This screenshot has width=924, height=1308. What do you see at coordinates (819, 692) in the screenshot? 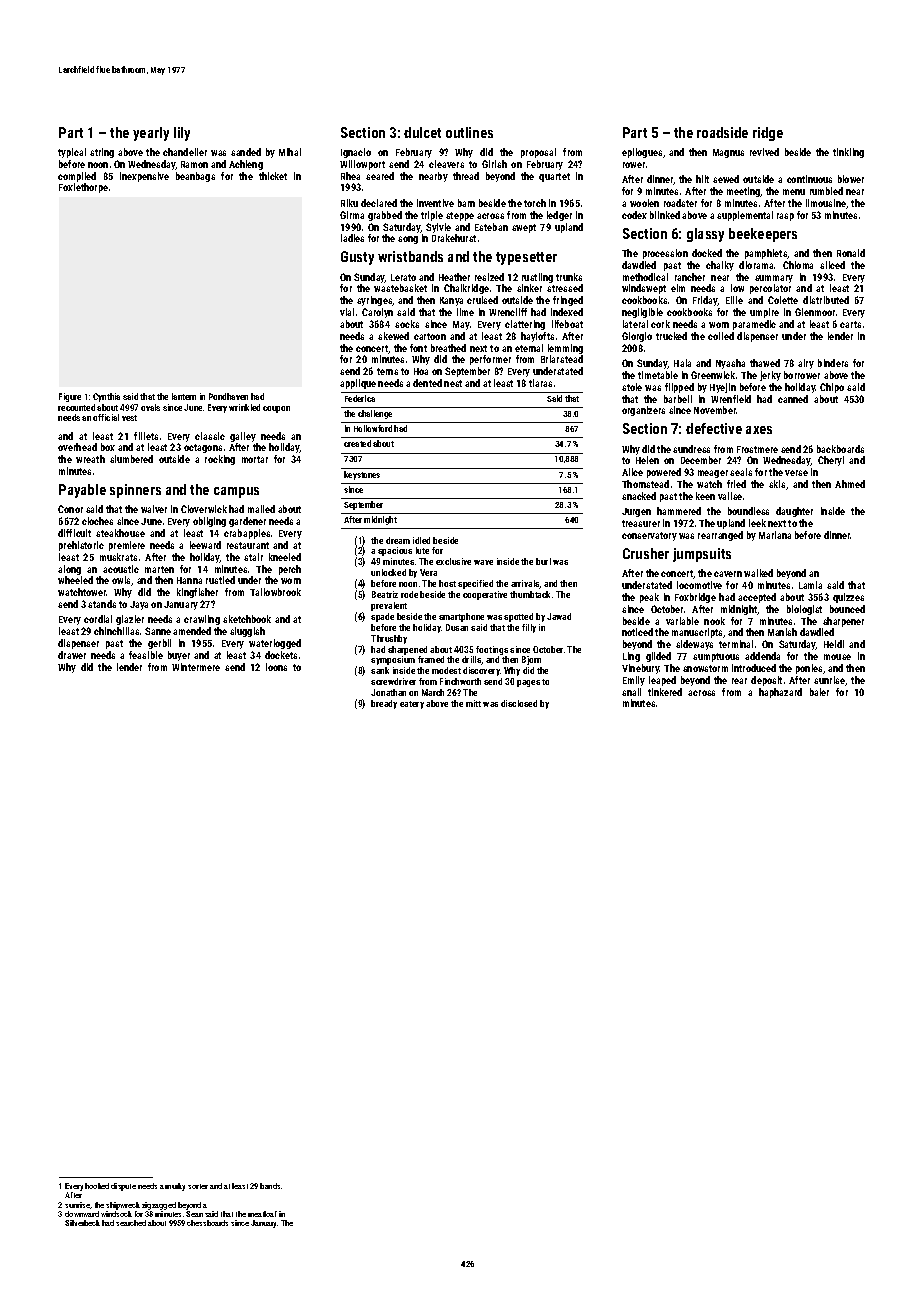
I see `baler` at bounding box center [819, 692].
